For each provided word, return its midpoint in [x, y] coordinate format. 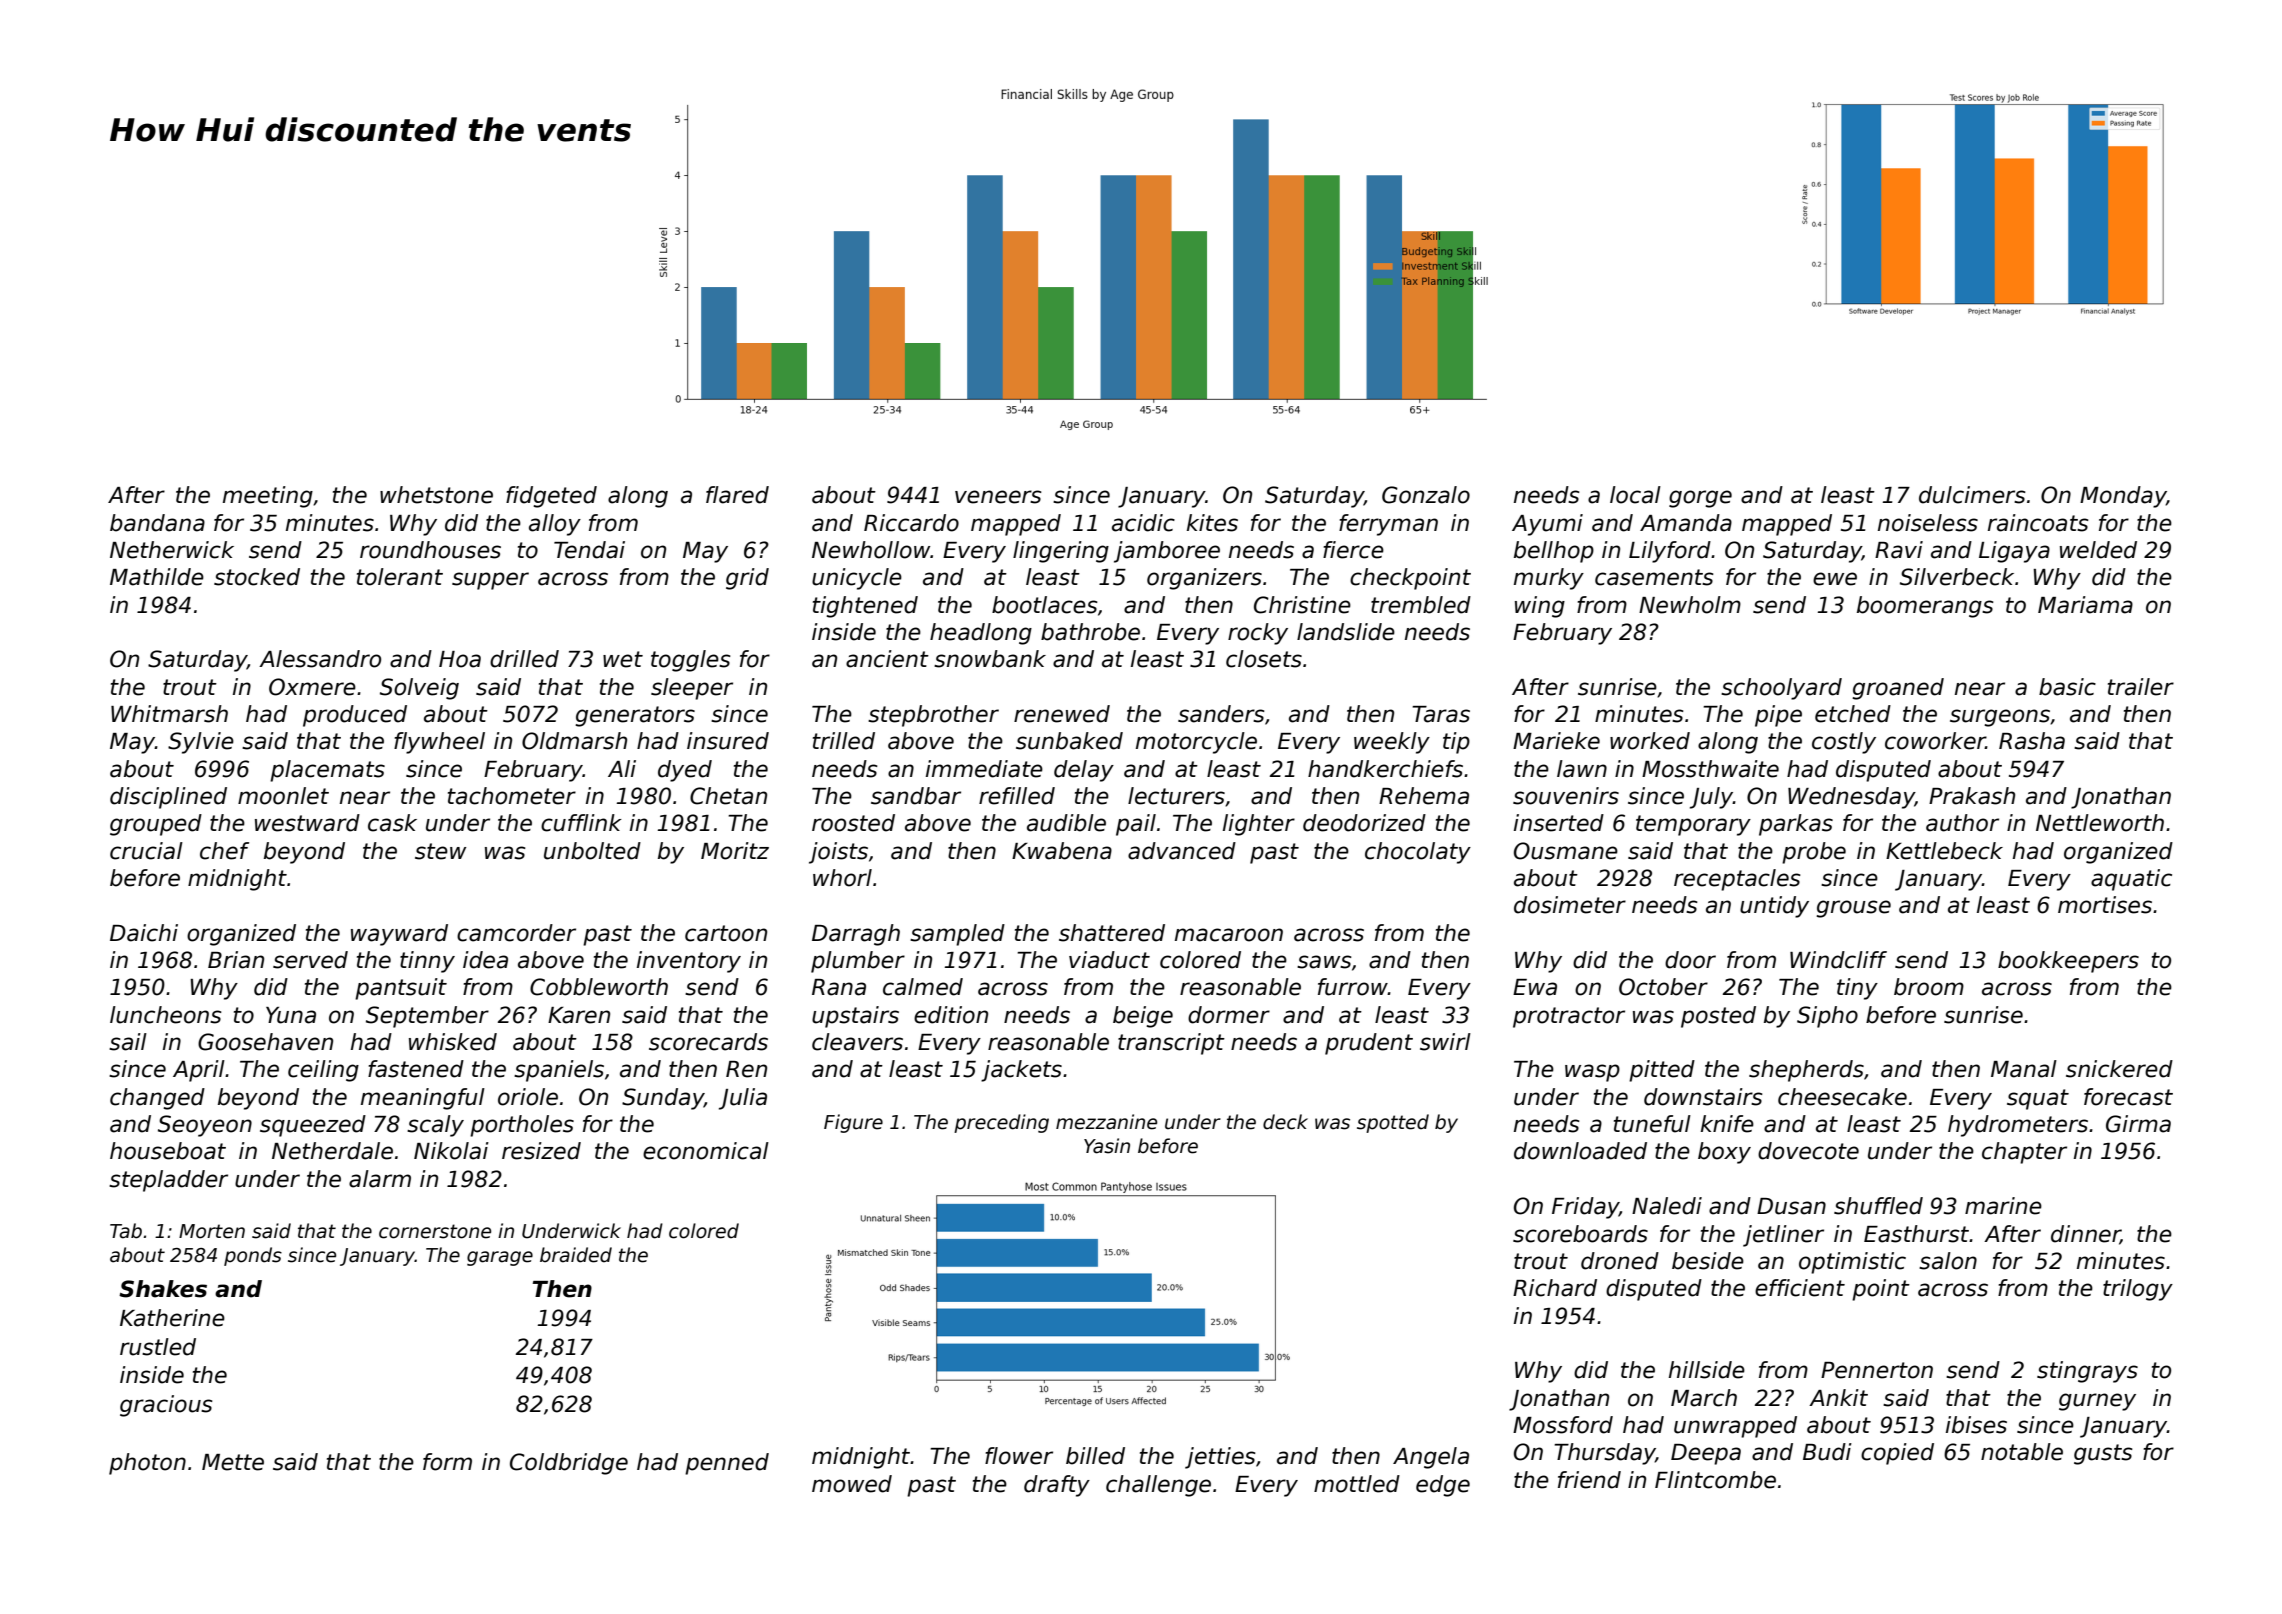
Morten [212, 1231]
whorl [842, 878]
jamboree [1167, 552]
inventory [689, 962]
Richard [1555, 1288]
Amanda [1686, 523]
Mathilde [157, 577]
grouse [1853, 909]
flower [1019, 1456]
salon [1948, 1261]
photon [147, 1464]
